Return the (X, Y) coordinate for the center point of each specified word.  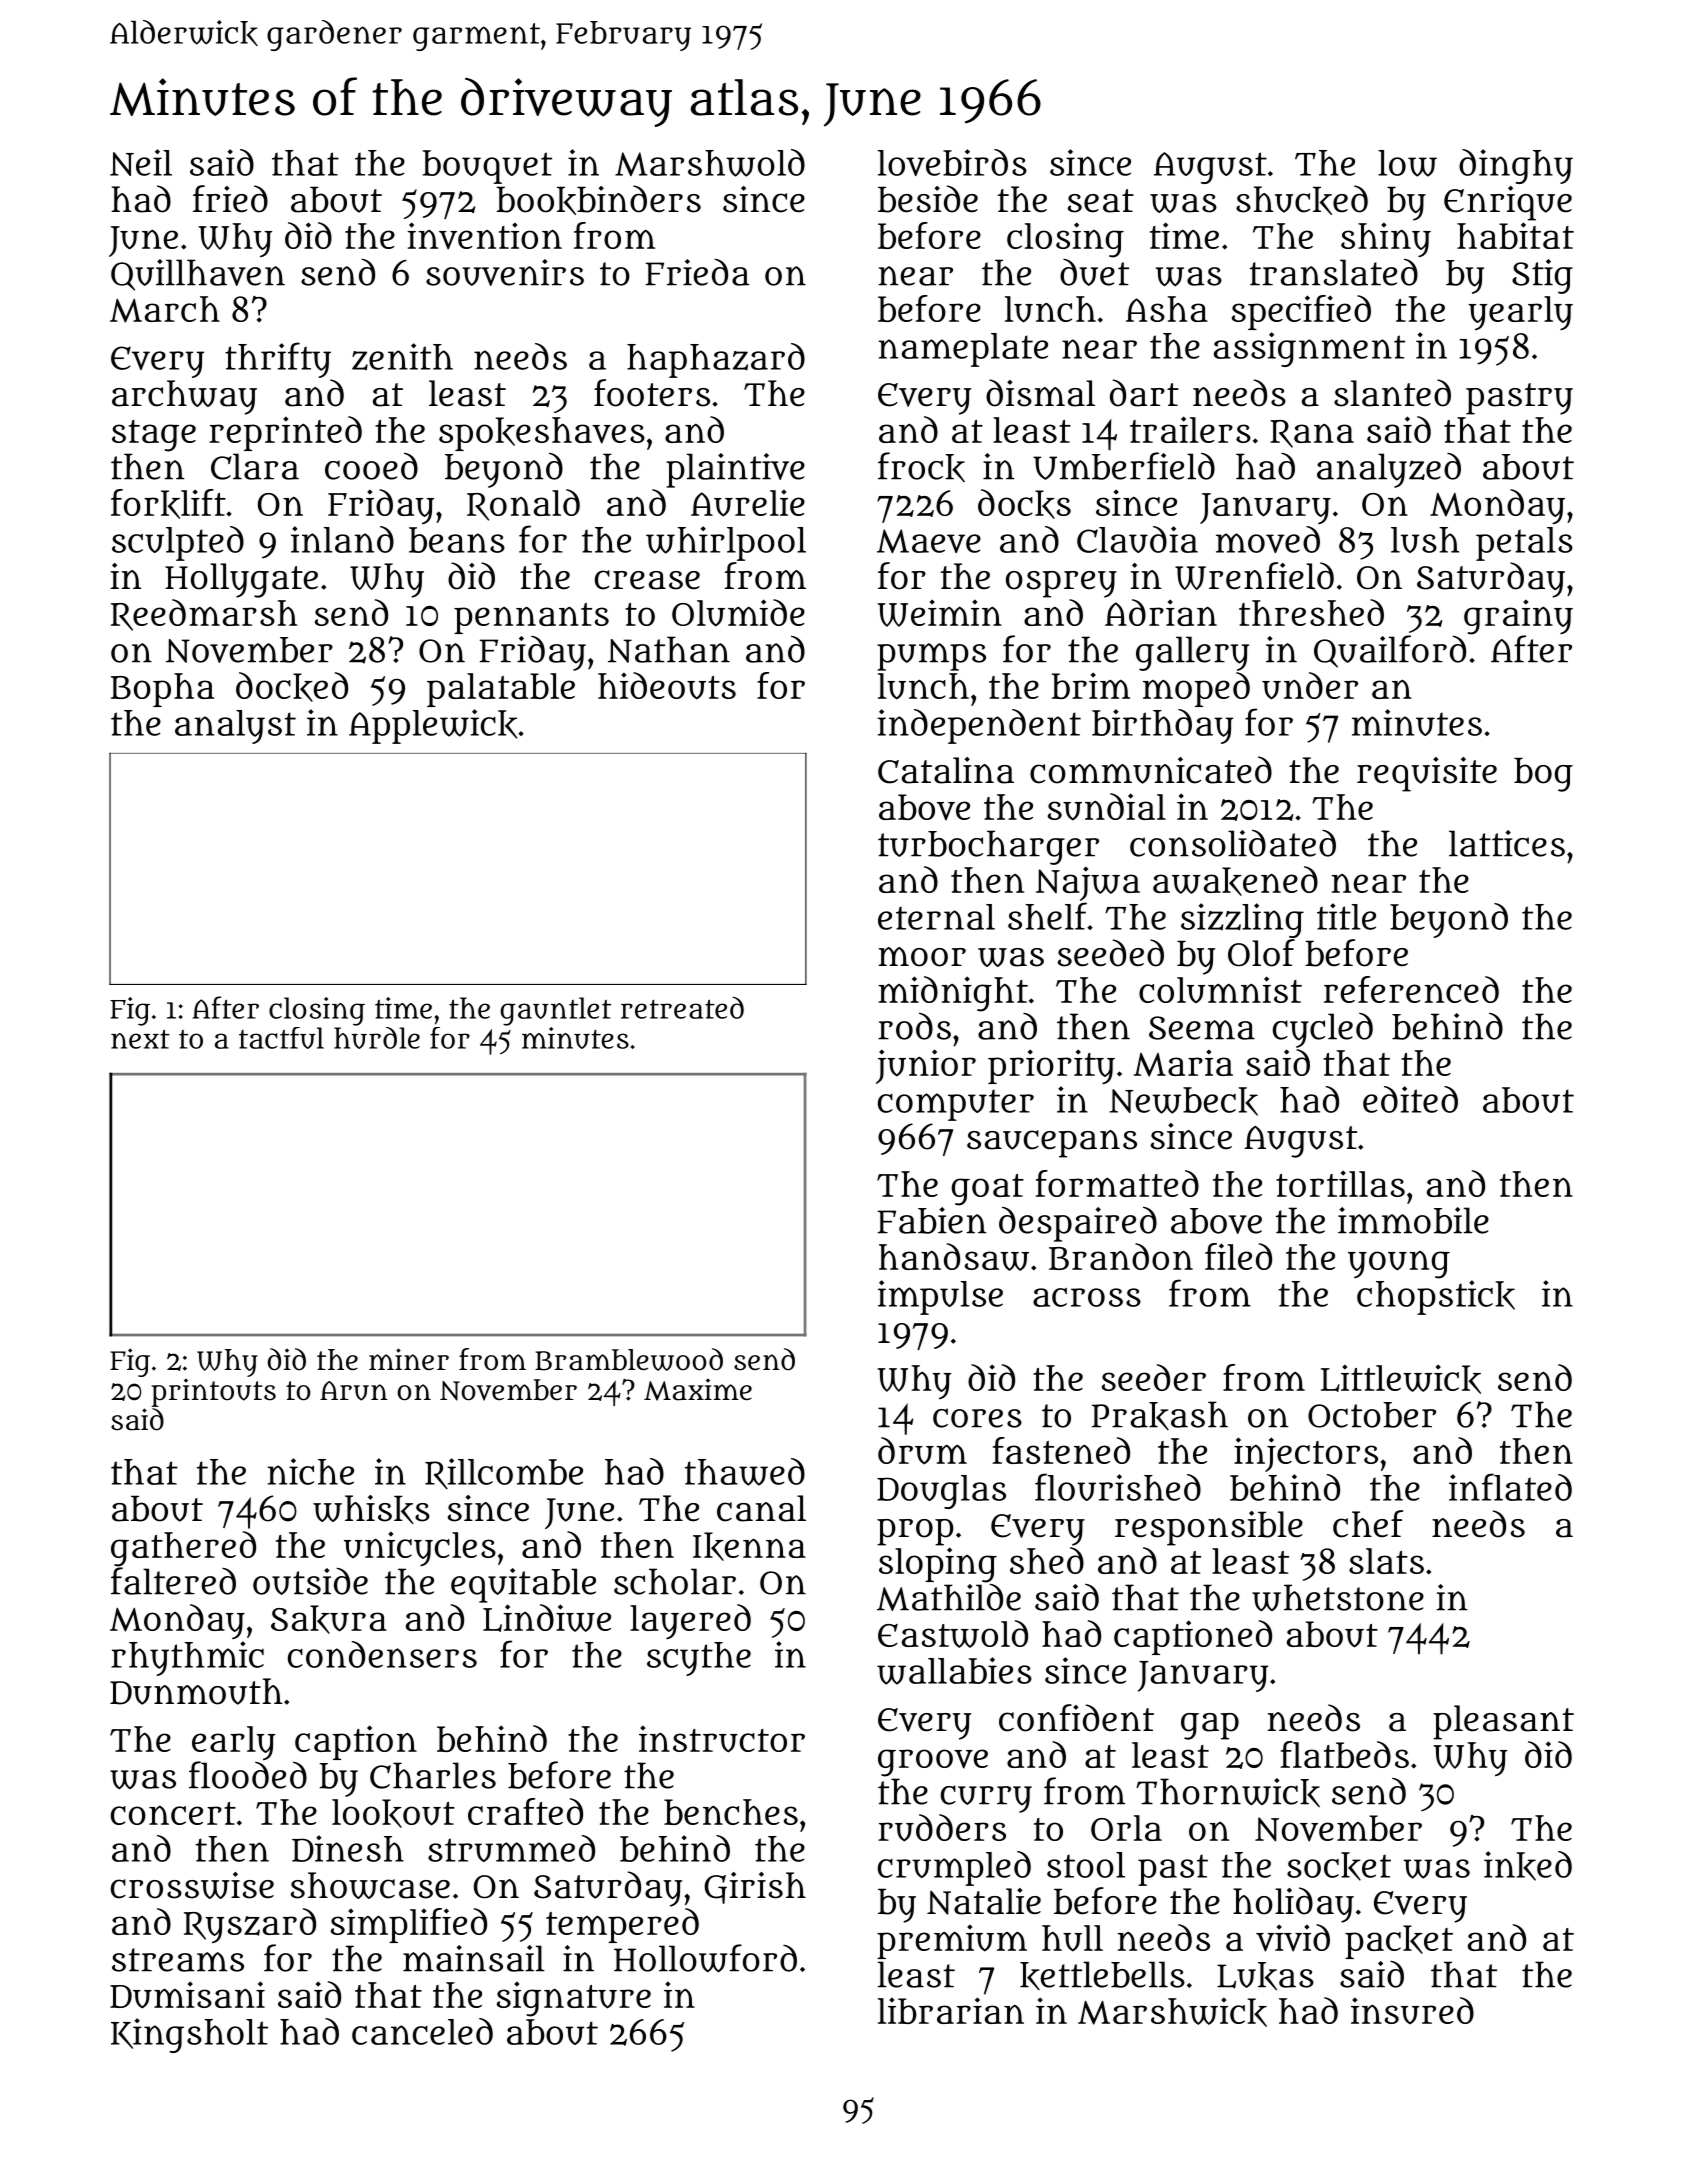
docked (292, 687)
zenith (402, 356)
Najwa (1088, 883)
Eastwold (953, 1634)
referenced (1411, 989)
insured (1412, 2010)
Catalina (946, 770)
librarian (951, 2010)
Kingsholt (189, 2035)
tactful (281, 1038)
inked (1528, 1866)
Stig (1542, 276)
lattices (1507, 843)
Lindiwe (547, 1618)
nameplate (963, 350)
